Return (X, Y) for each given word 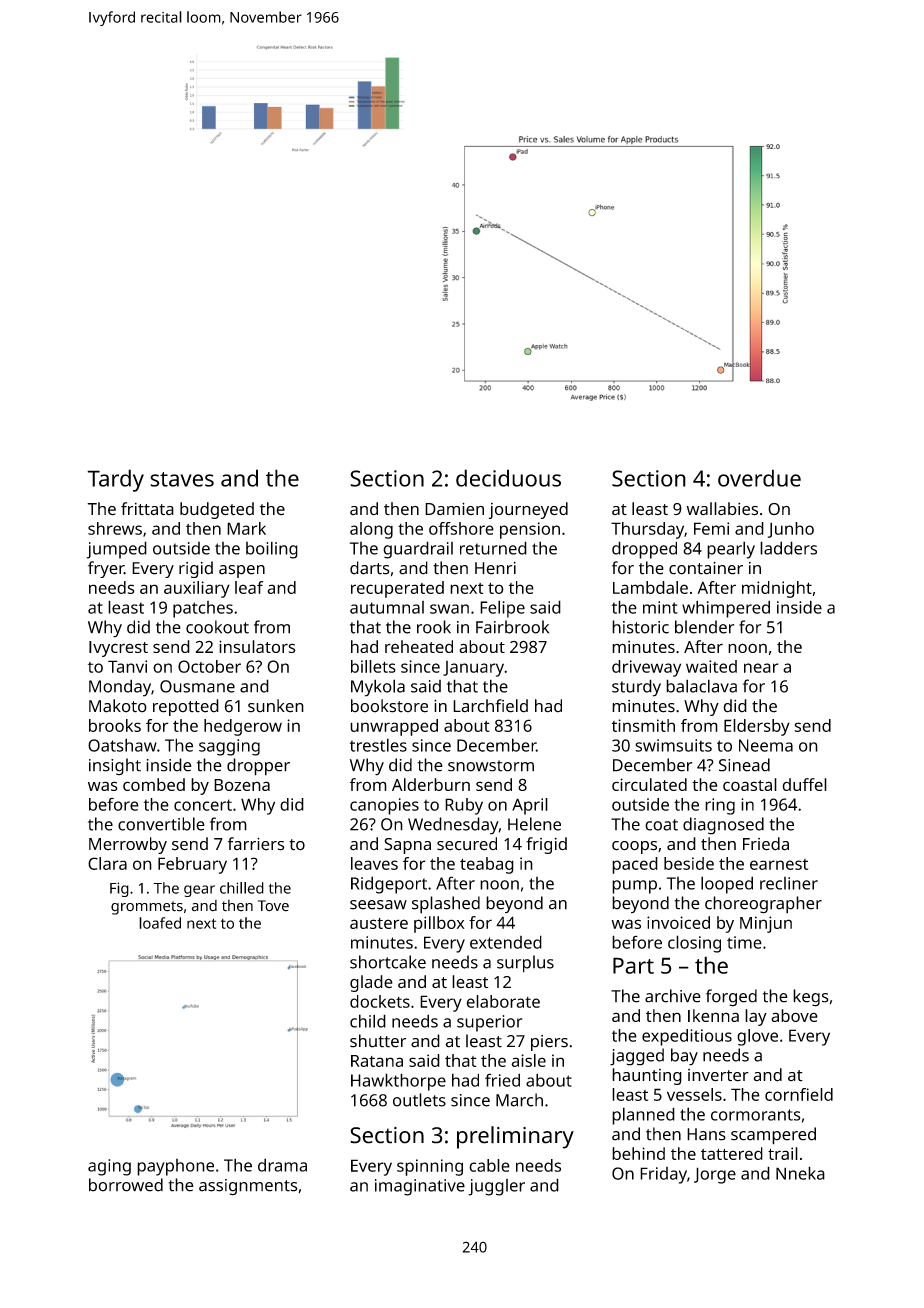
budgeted (217, 510)
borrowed (126, 1185)
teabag (487, 865)
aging (109, 1167)
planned (643, 1116)
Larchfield (490, 706)
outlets (419, 1100)
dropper (258, 767)
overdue (759, 478)
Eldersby (757, 727)
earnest (779, 864)
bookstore (389, 706)
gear (199, 891)
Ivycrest (118, 649)
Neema (766, 745)
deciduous (508, 478)
